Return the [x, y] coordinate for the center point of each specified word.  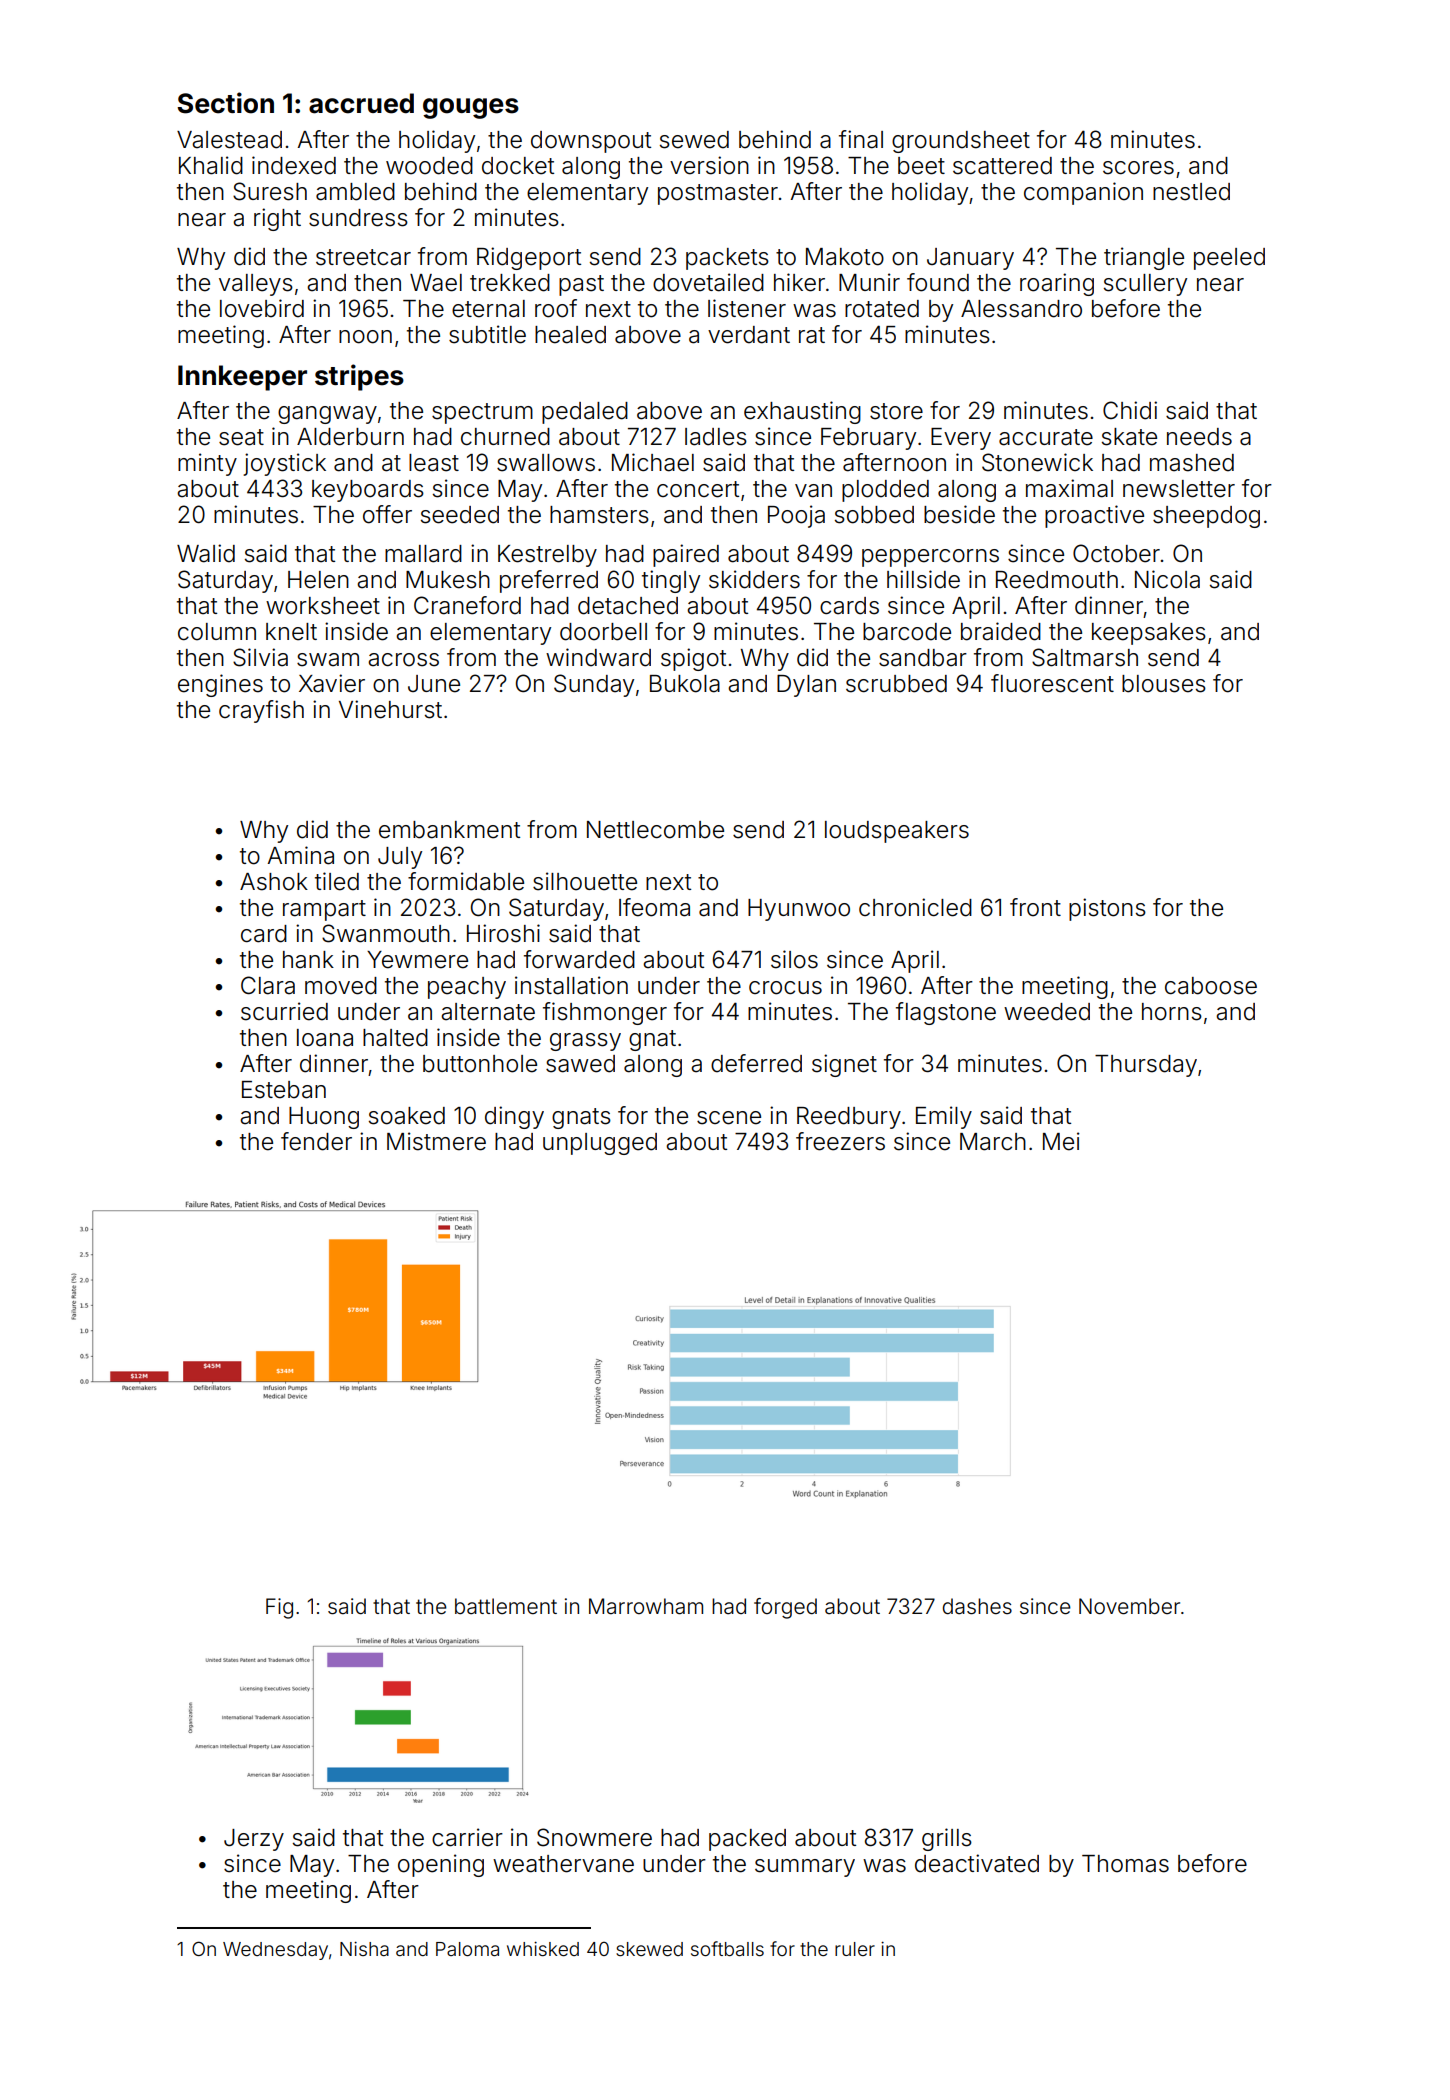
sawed [580, 1064]
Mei [1061, 1141]
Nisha [364, 1948]
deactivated [977, 1863]
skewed [649, 1949]
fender [316, 1141]
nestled [1191, 192]
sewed [694, 140]
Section [225, 103]
